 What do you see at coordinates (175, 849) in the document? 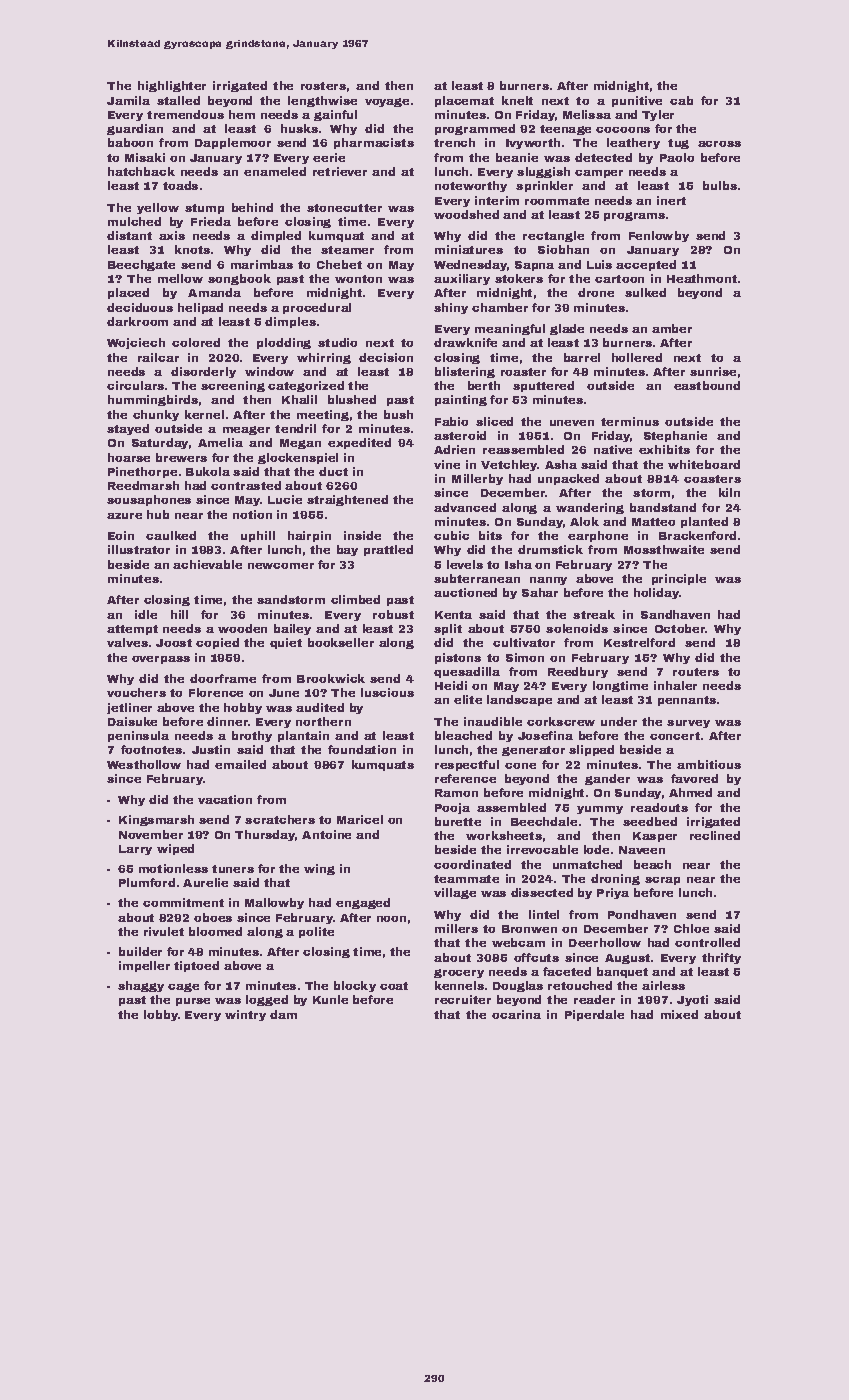
I see `wiped` at bounding box center [175, 849].
